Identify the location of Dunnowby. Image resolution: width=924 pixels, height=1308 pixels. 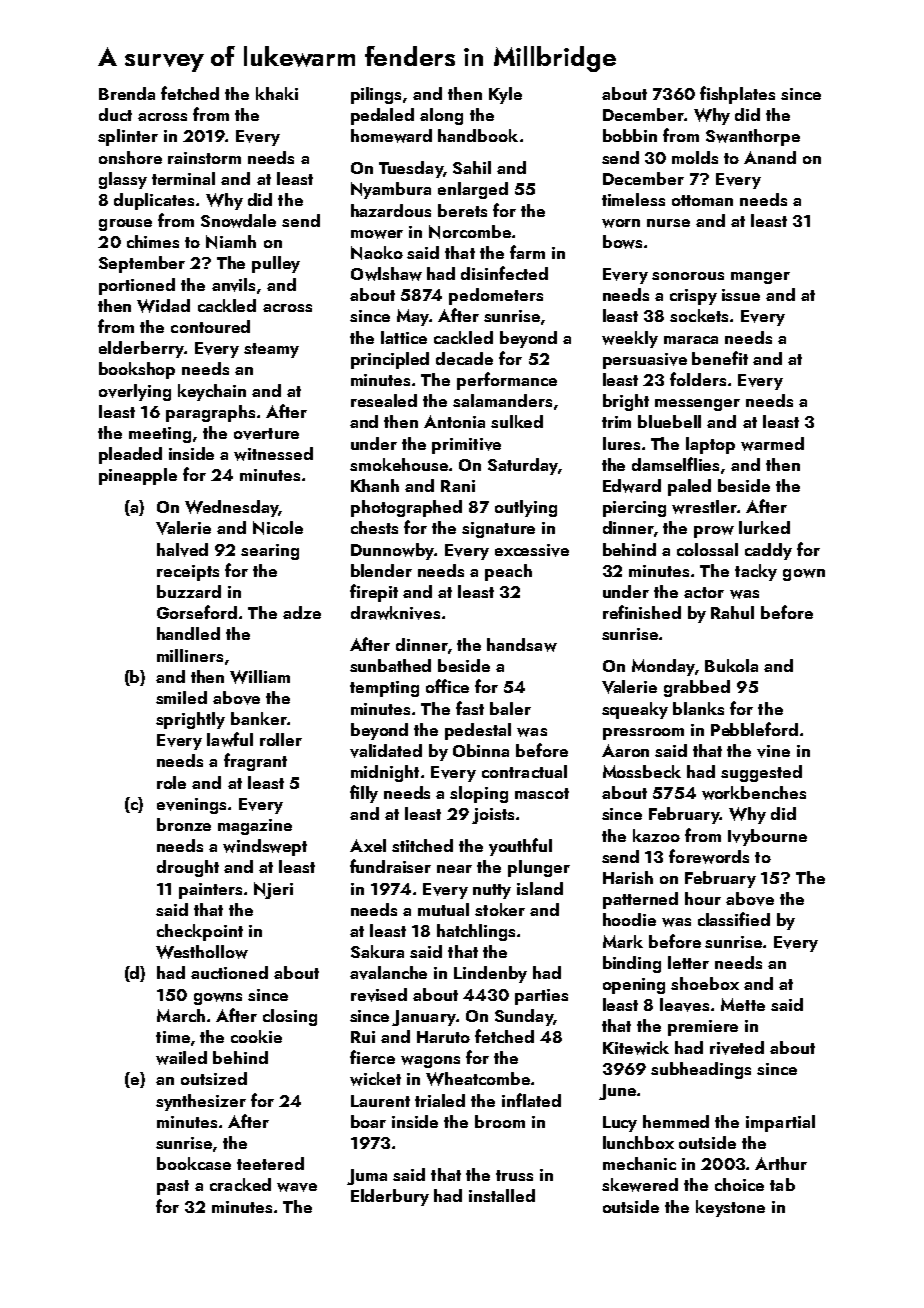
(392, 551).
